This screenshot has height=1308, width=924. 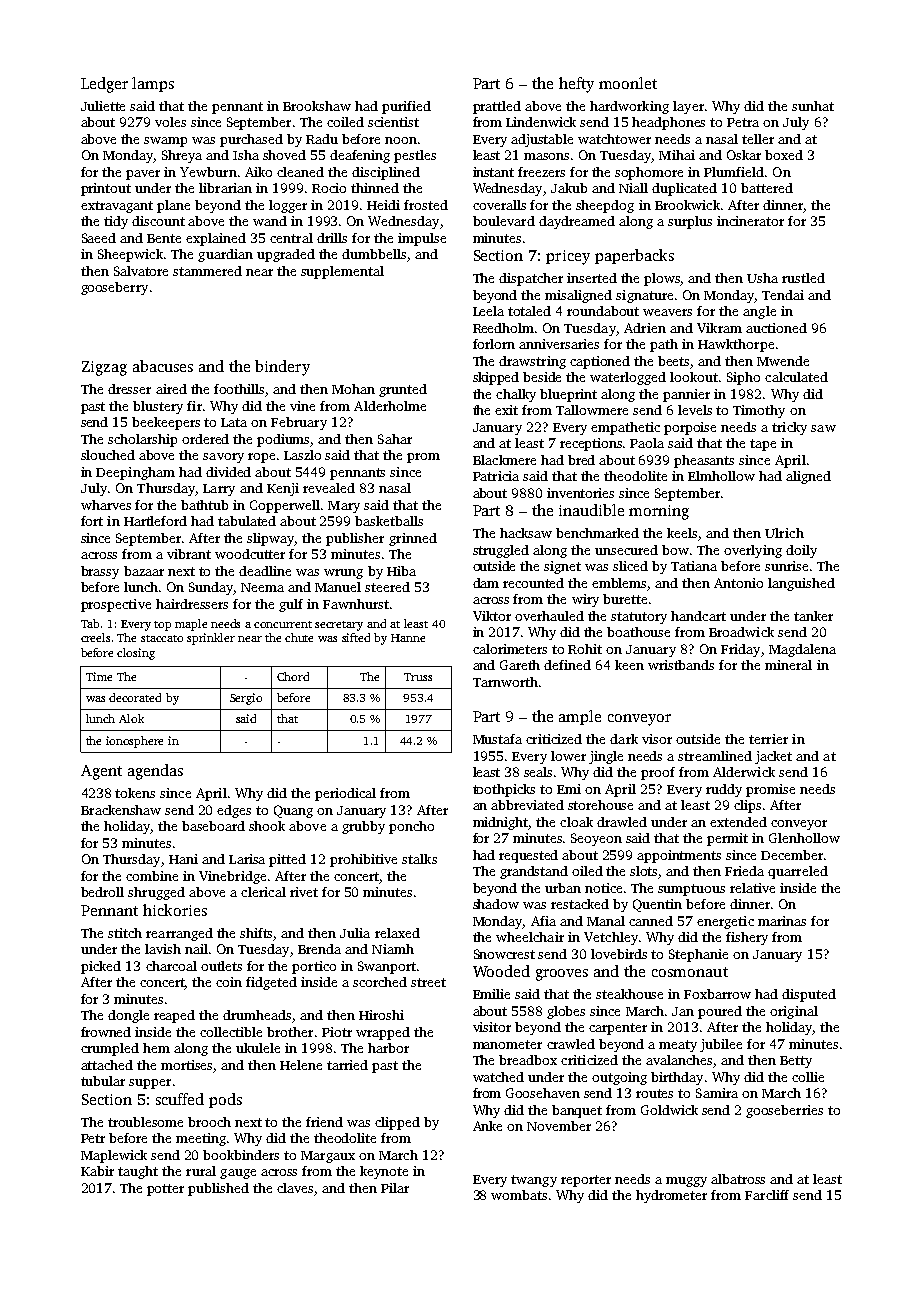 I want to click on pricey, so click(x=568, y=257).
